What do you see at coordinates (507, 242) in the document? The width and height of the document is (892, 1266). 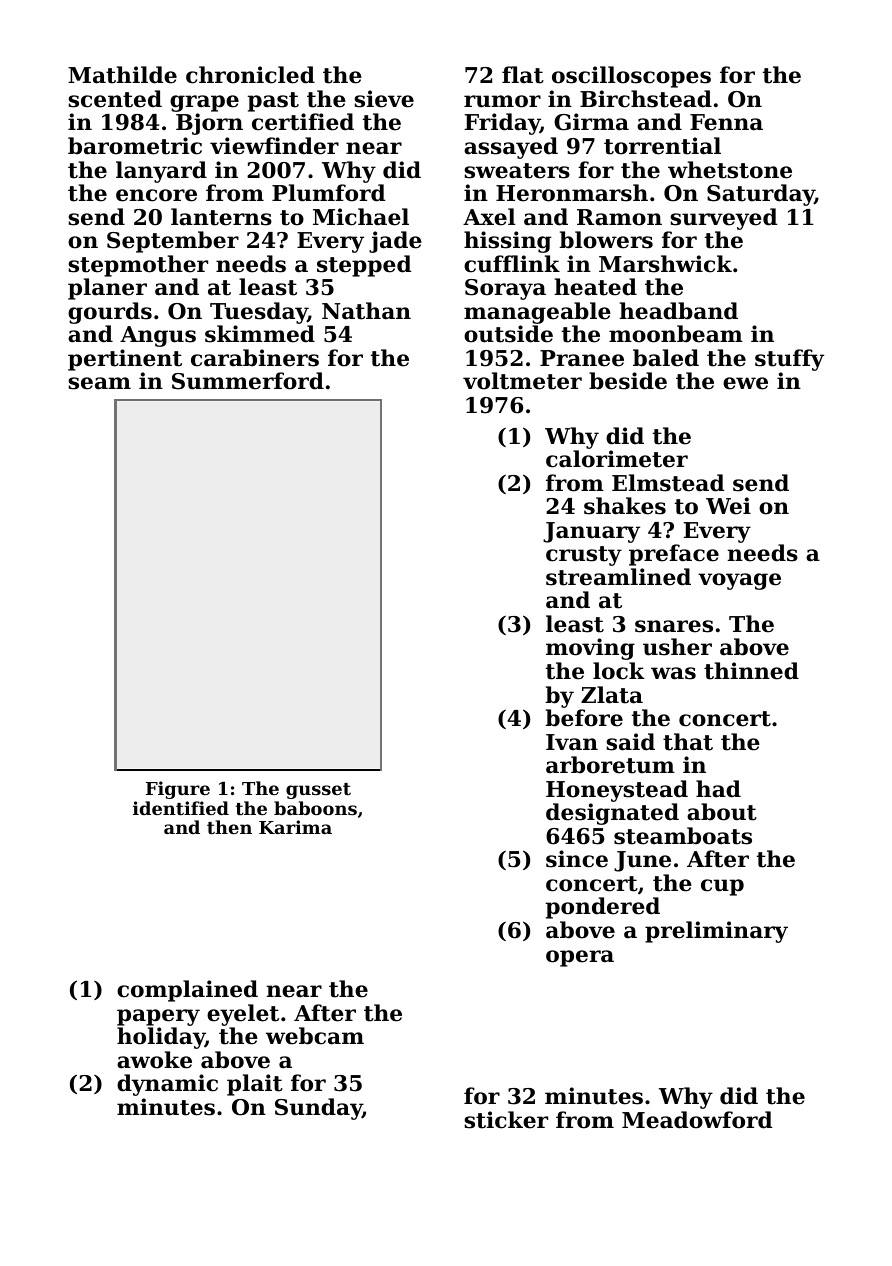 I see `hissing` at bounding box center [507, 242].
